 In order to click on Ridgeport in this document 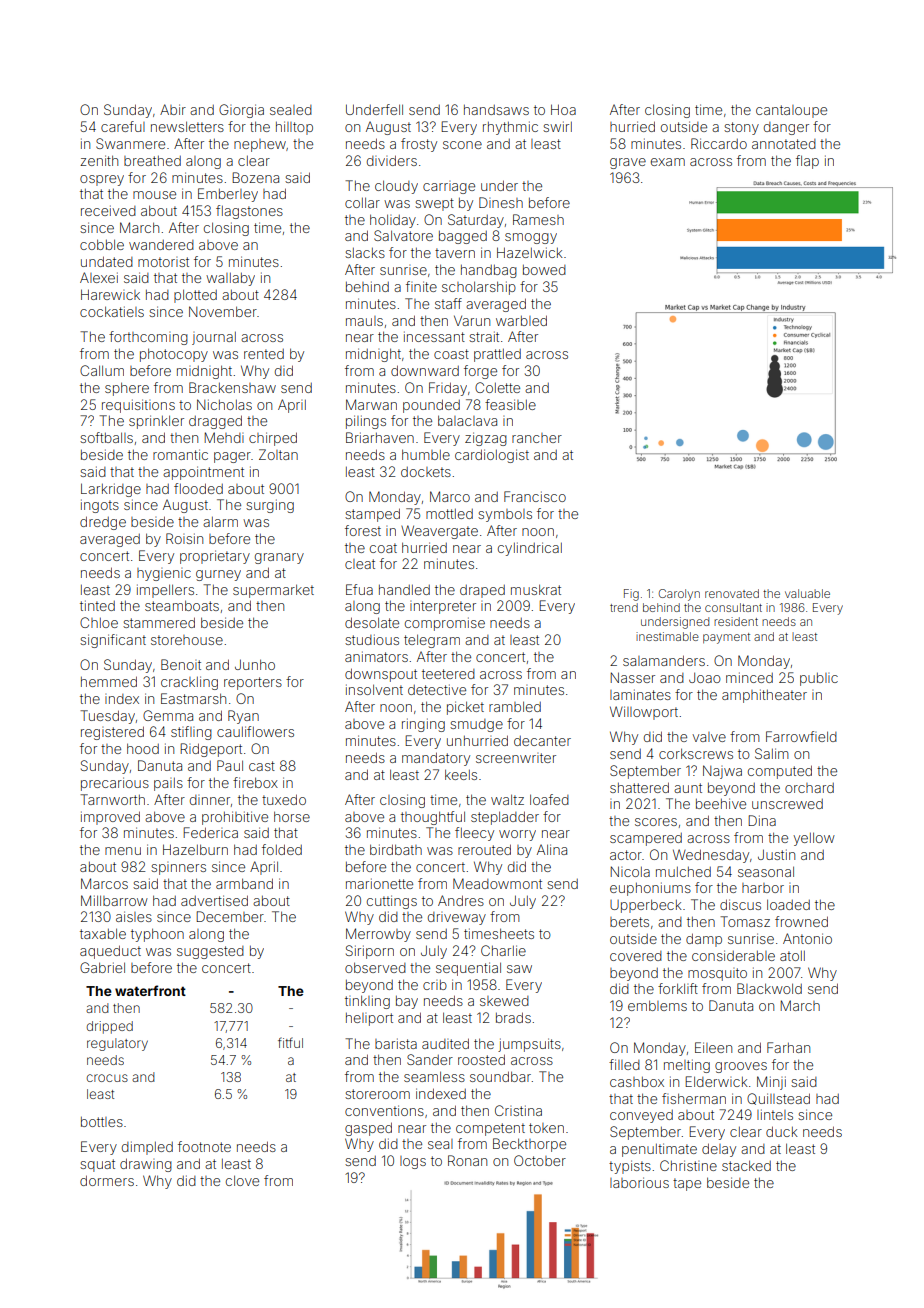, I will do `click(211, 750)`.
